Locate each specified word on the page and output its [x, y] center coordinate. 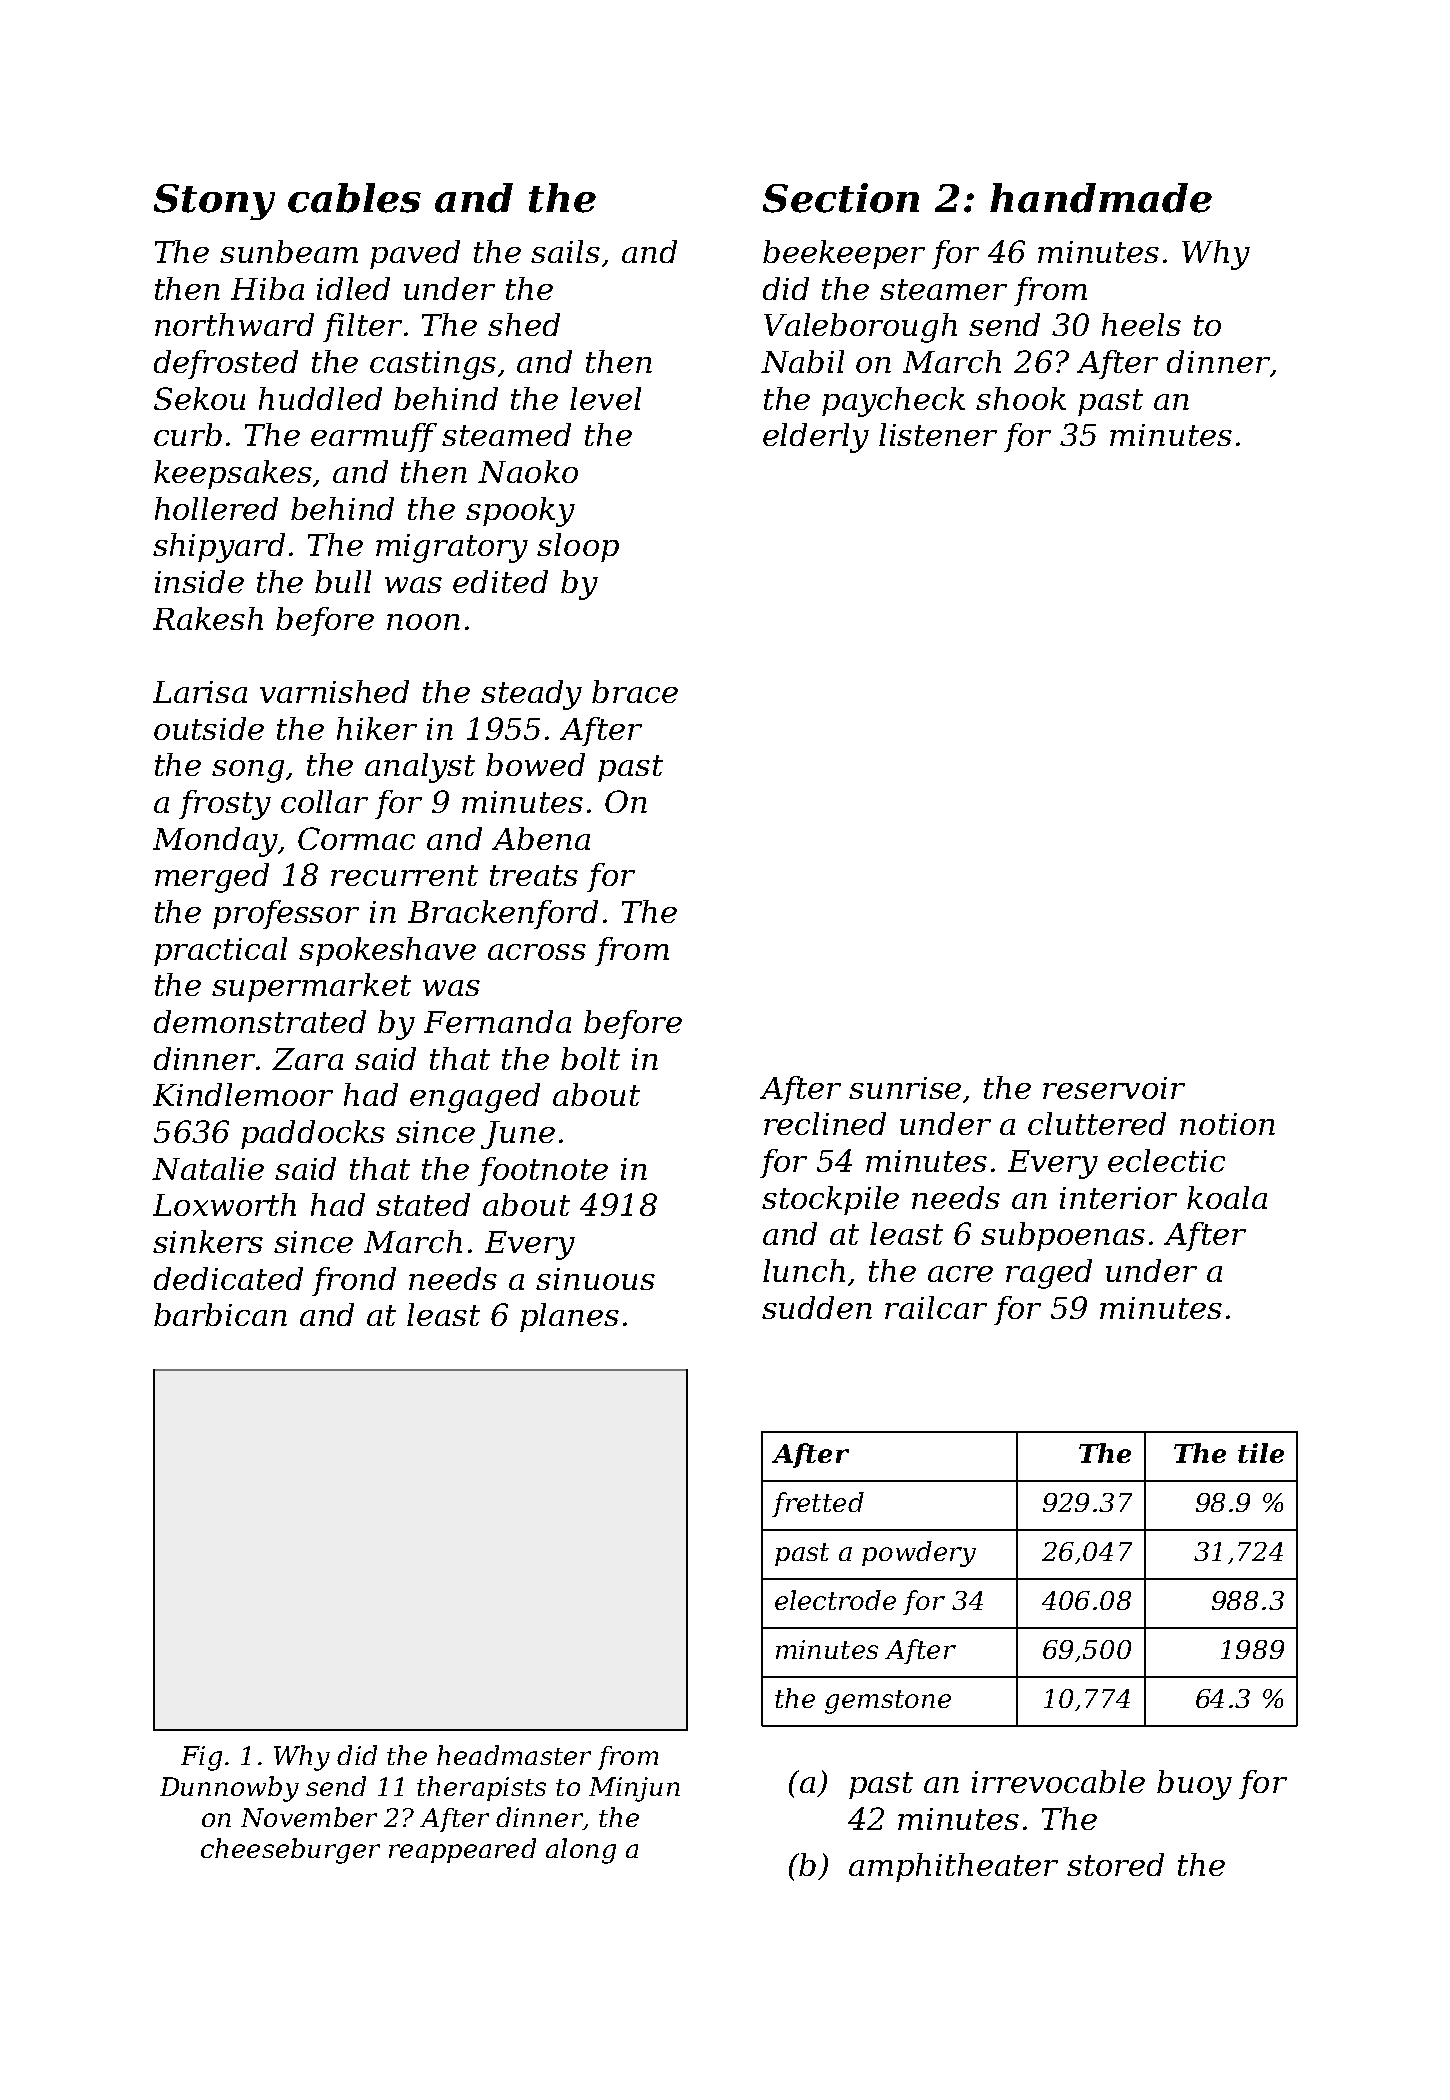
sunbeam [289, 251]
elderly [816, 438]
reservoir [1114, 1088]
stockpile [830, 1200]
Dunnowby [229, 1789]
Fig [201, 1758]
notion [1227, 1124]
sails [565, 251]
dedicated [228, 1278]
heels [1141, 324]
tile [1261, 1453]
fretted [818, 1504]
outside [209, 728]
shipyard [219, 548]
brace [635, 691]
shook [1021, 398]
